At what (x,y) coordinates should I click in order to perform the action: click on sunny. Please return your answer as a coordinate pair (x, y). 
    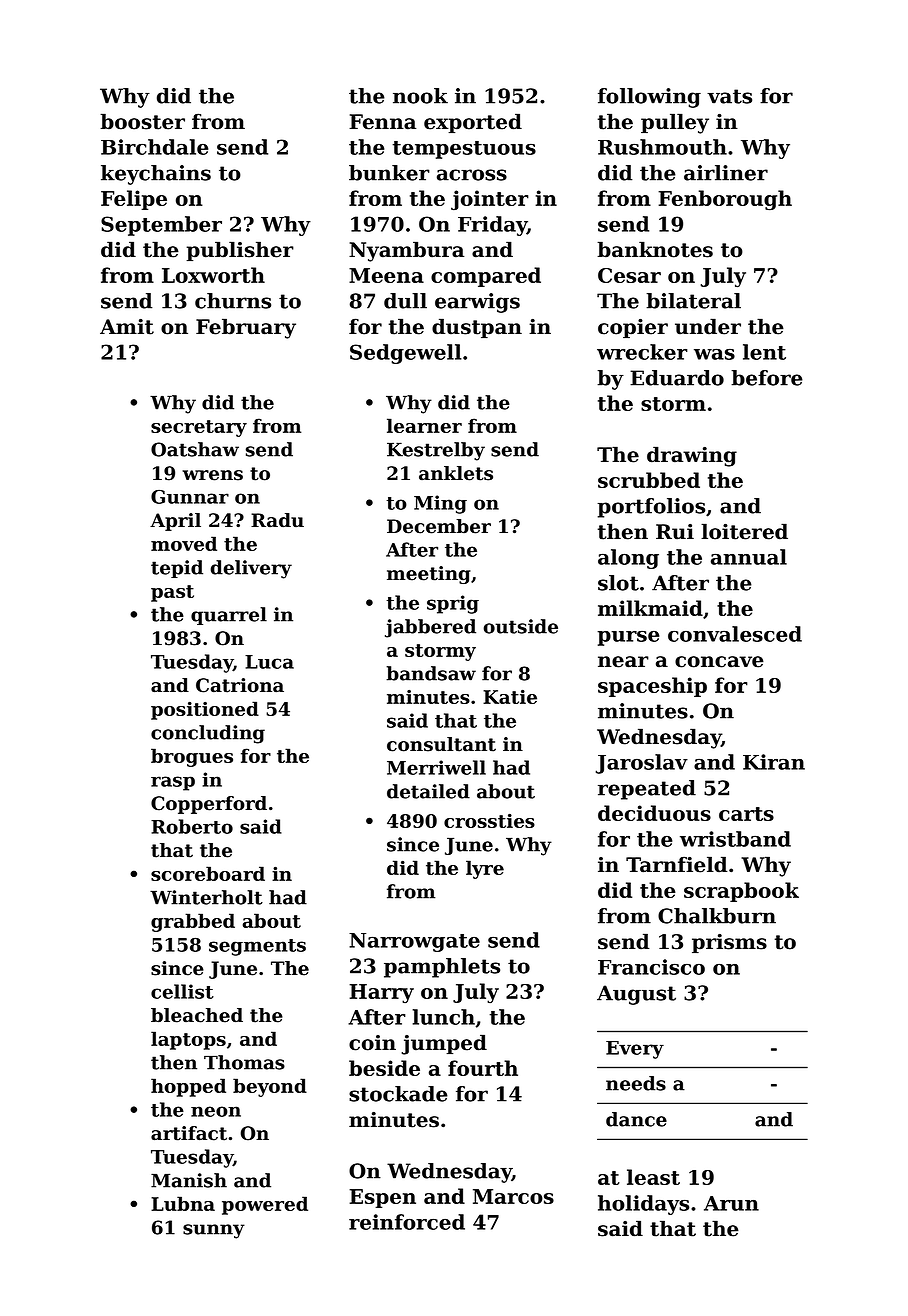
    Looking at the image, I should click on (214, 1231).
